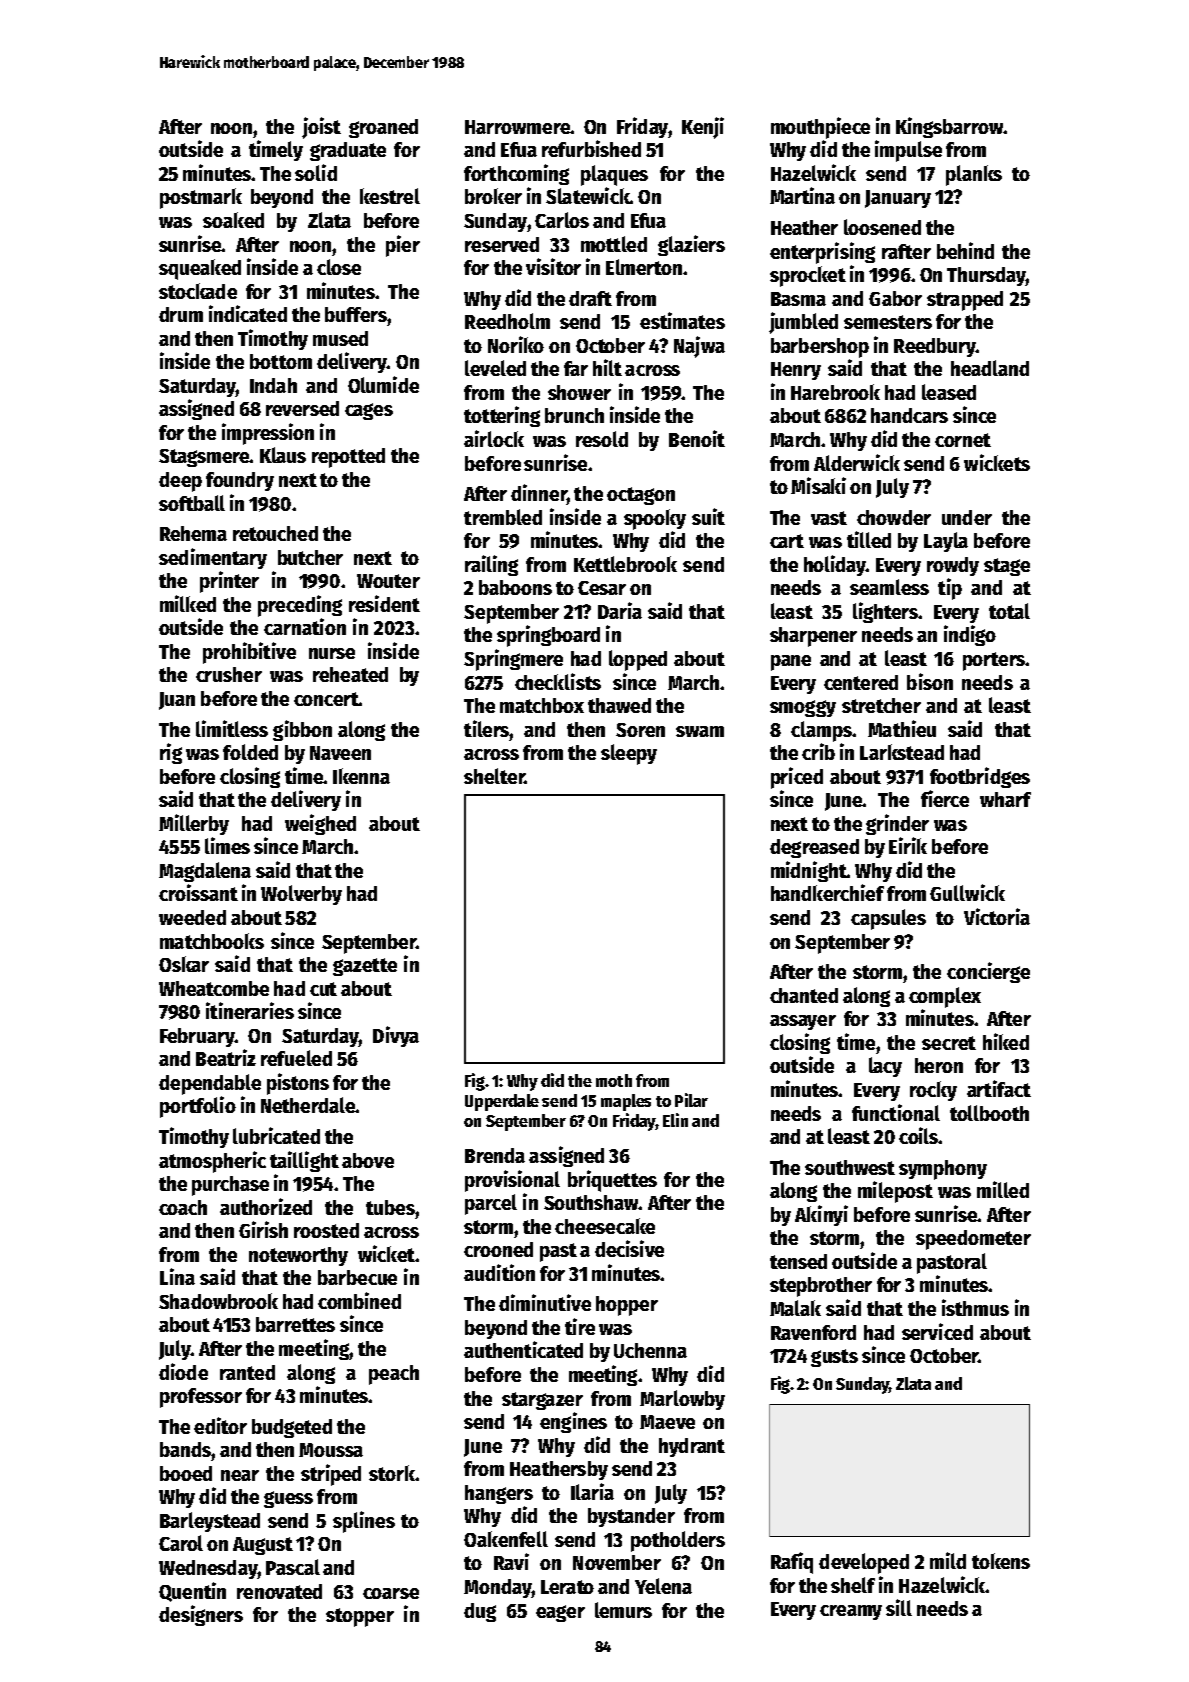  I want to click on stretcher, so click(881, 705).
